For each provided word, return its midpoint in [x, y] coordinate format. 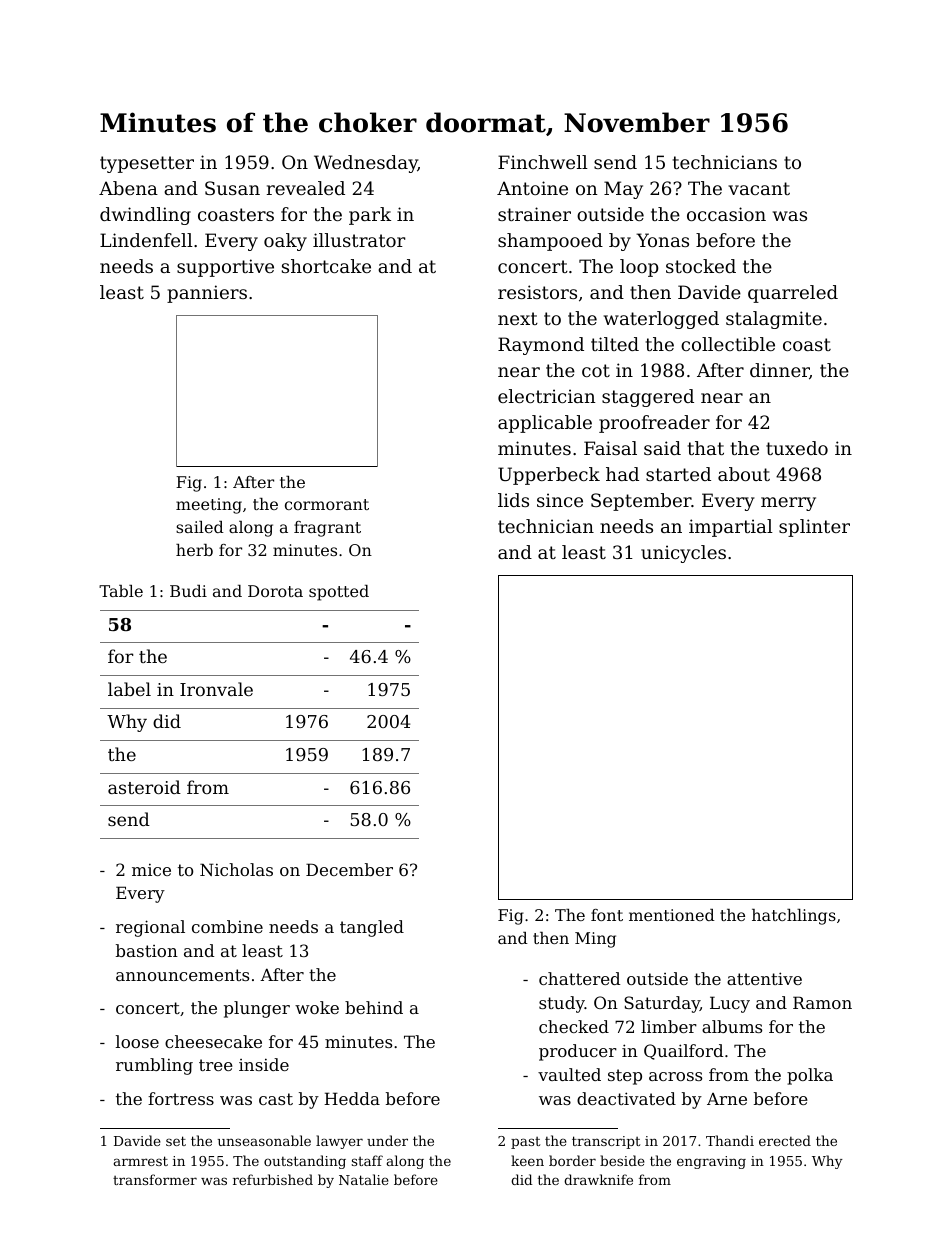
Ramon [822, 1002]
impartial [731, 528]
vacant [759, 188]
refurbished [273, 1179]
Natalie [364, 1179]
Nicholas [236, 869]
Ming [595, 940]
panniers [207, 294]
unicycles [683, 554]
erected [785, 1140]
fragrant [327, 529]
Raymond [541, 346]
